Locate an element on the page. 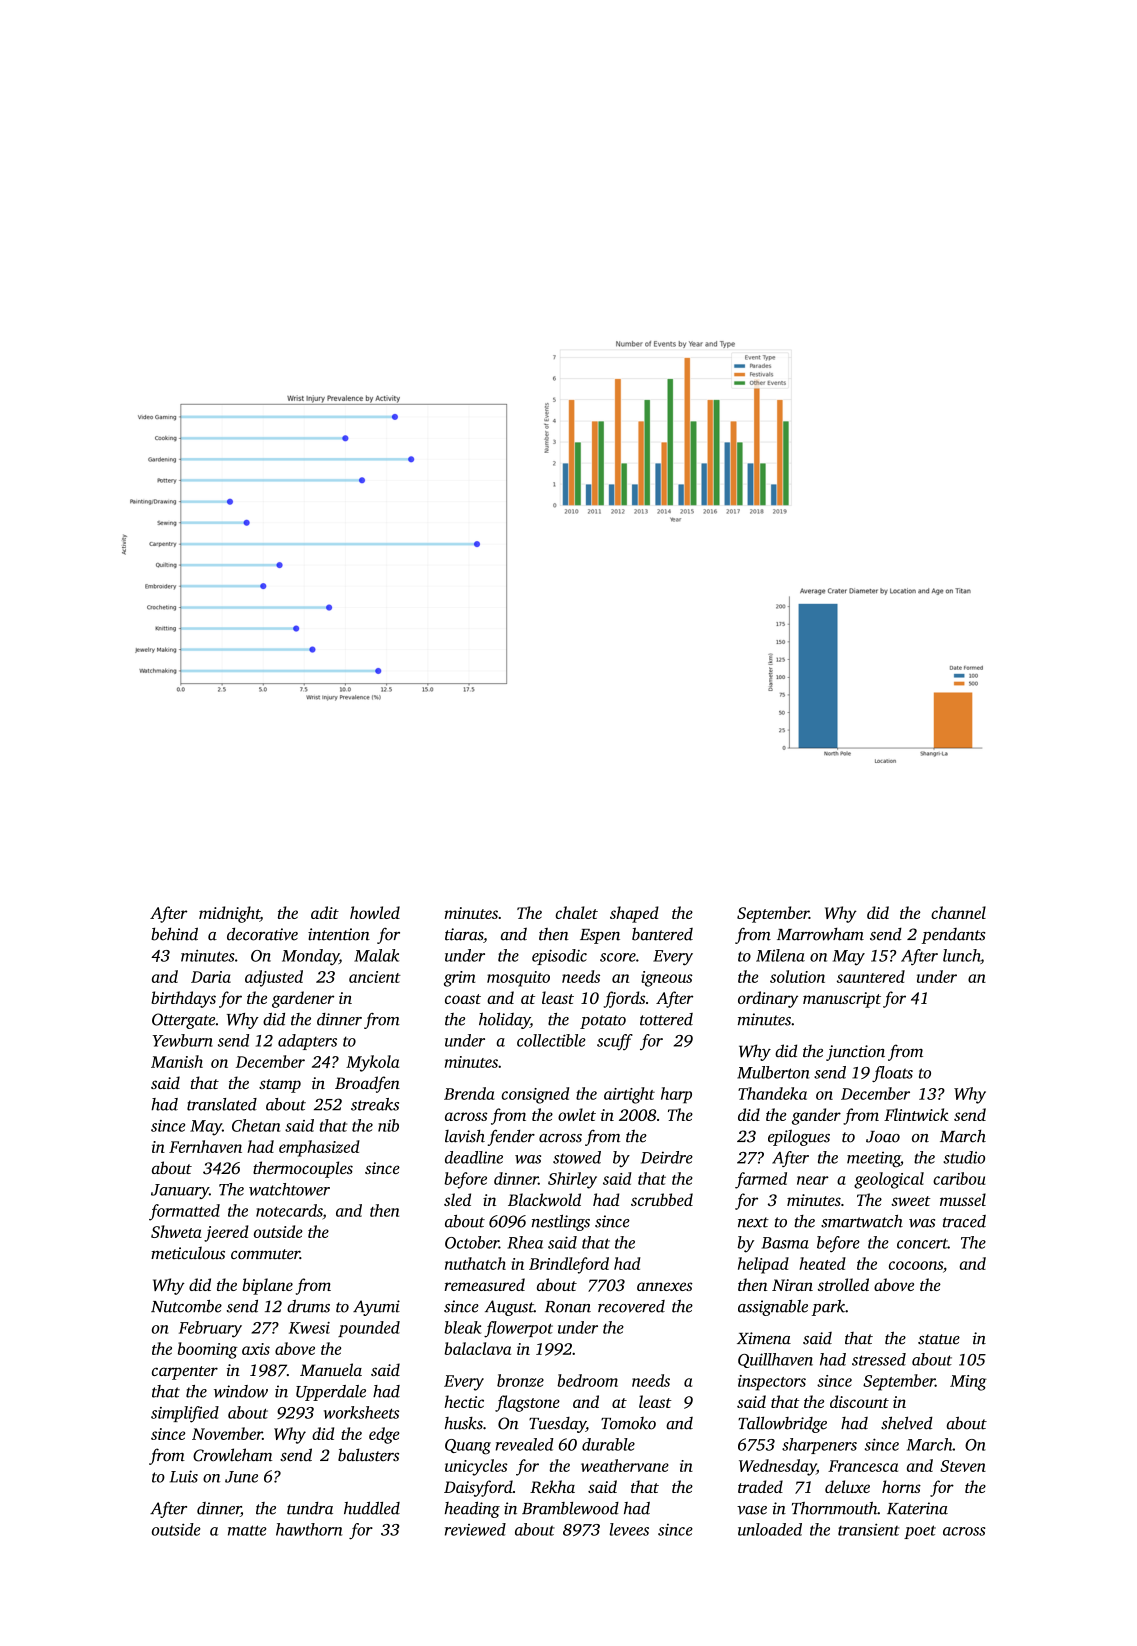 The width and height of the document is (1137, 1646). bronze is located at coordinates (520, 1380).
